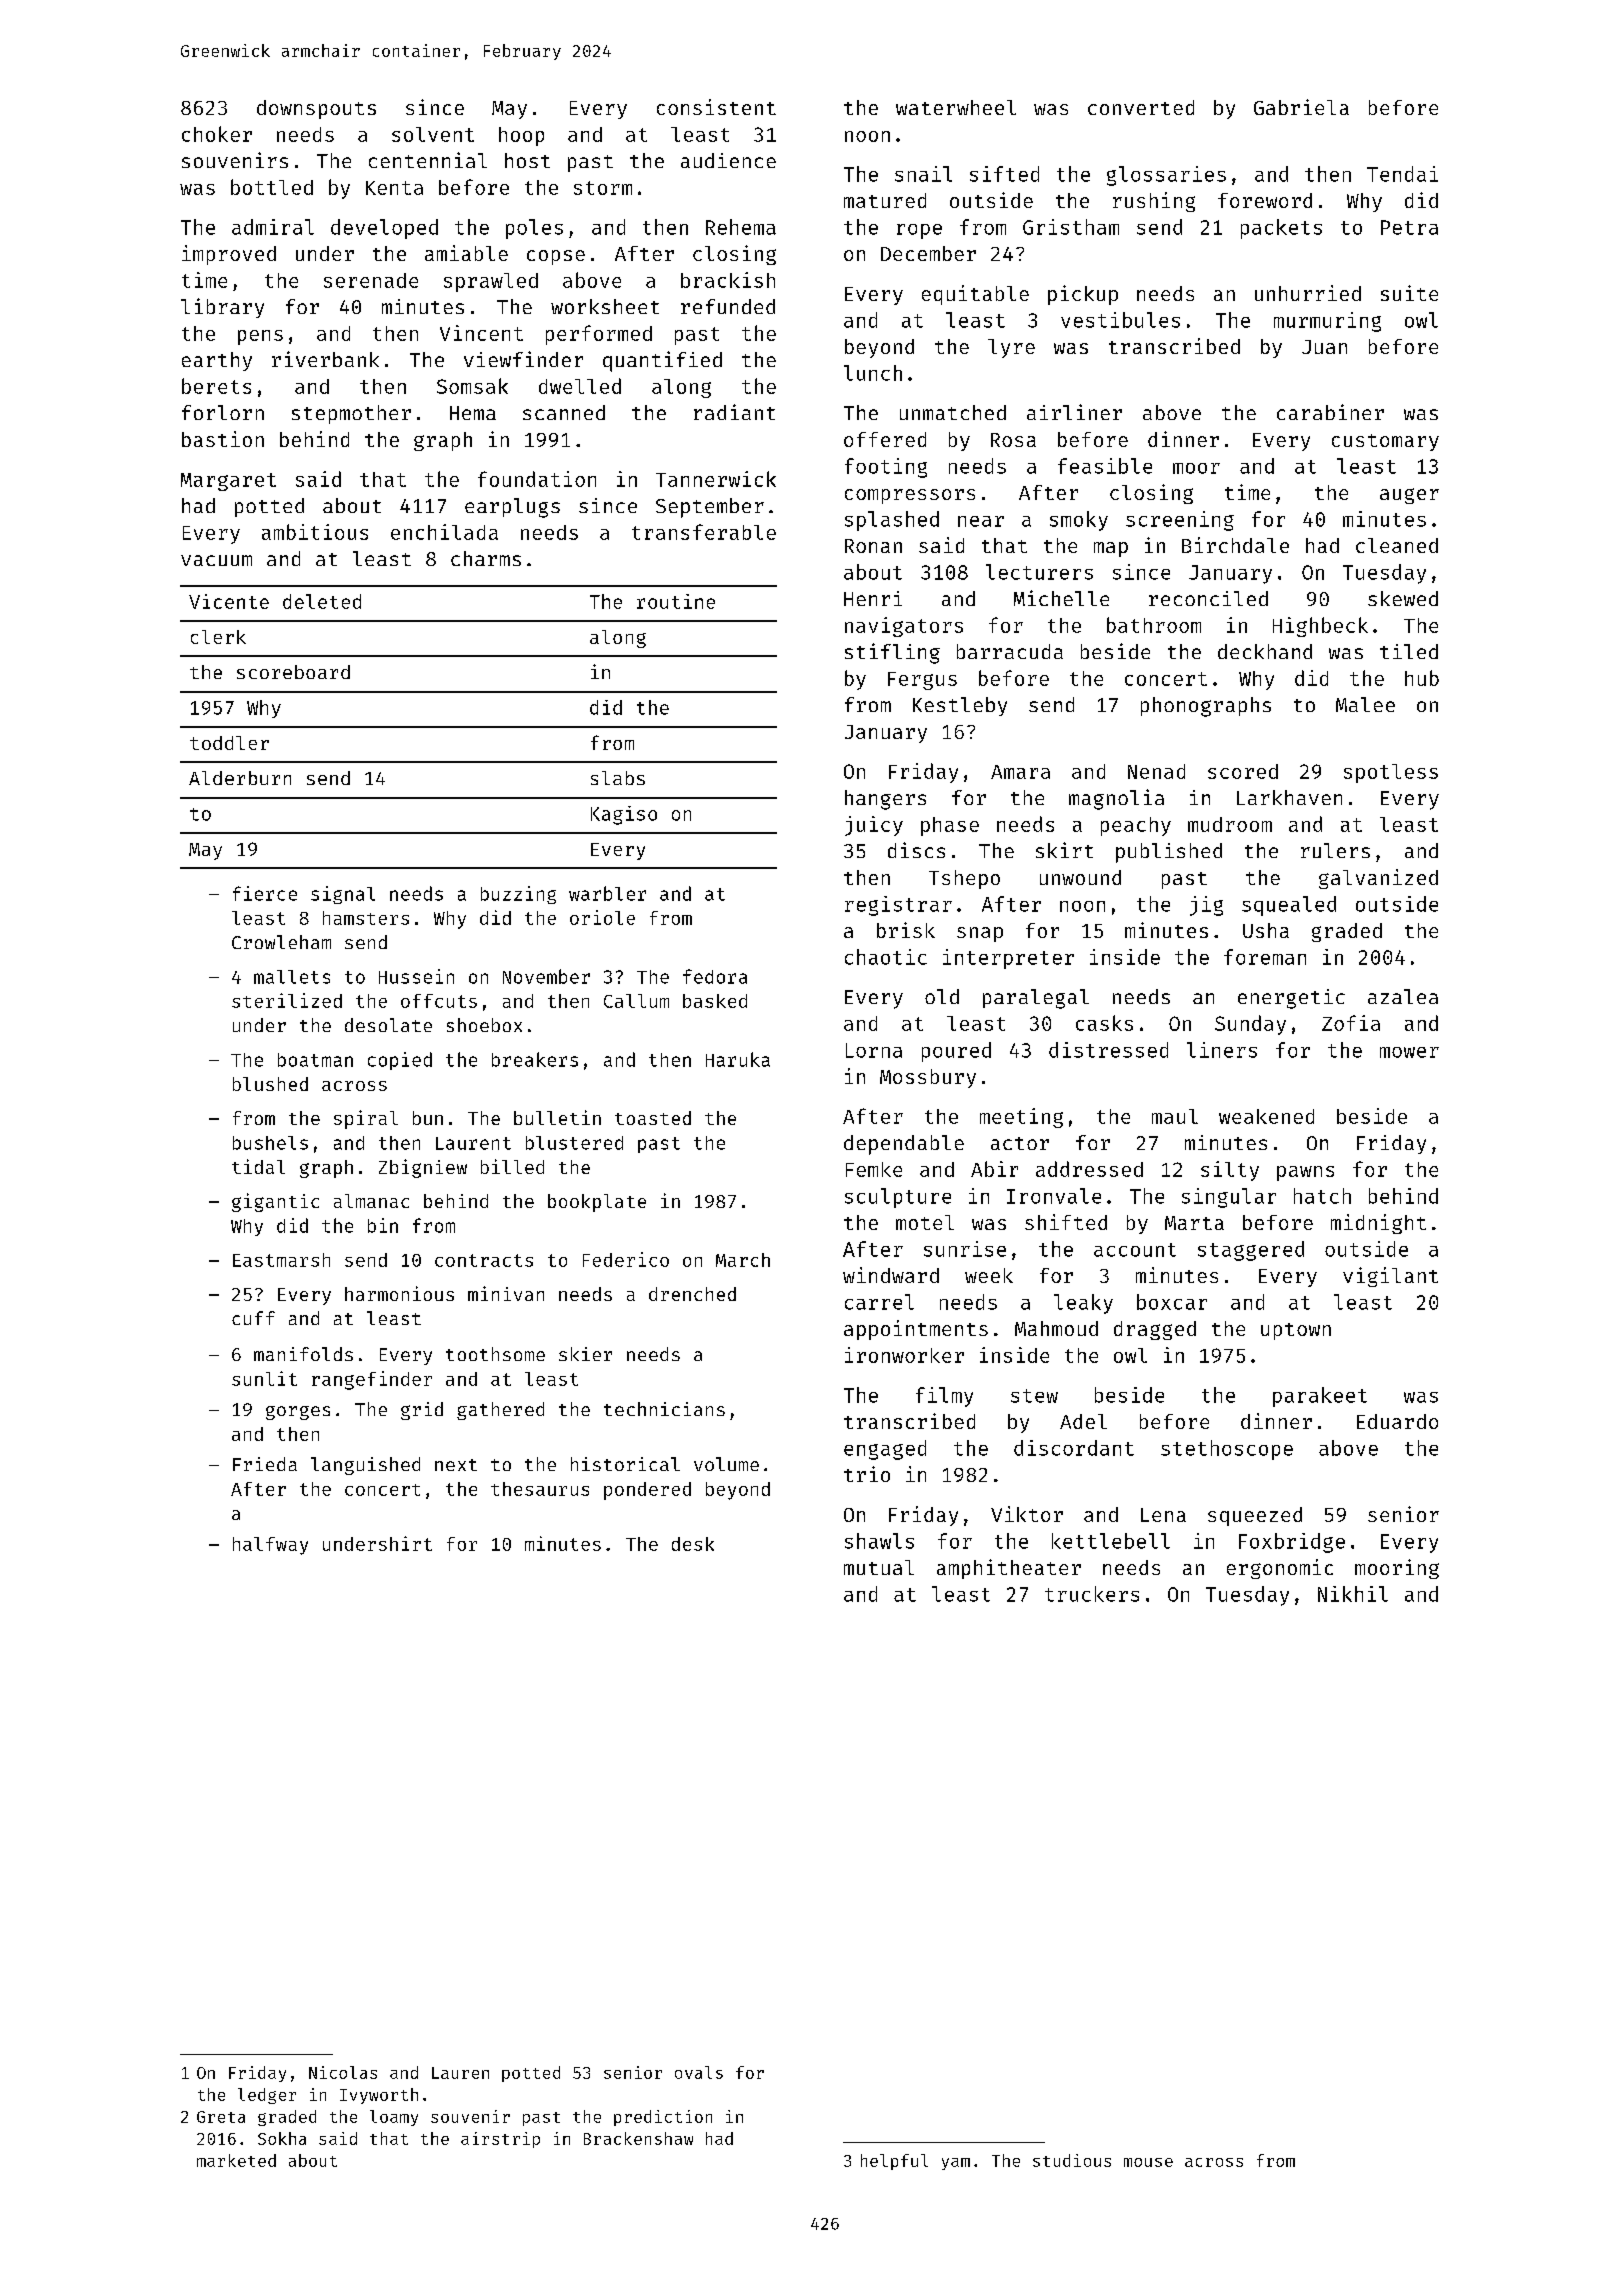 This document has height=2292, width=1620. What do you see at coordinates (265, 1464) in the document?
I see `Frieda` at bounding box center [265, 1464].
